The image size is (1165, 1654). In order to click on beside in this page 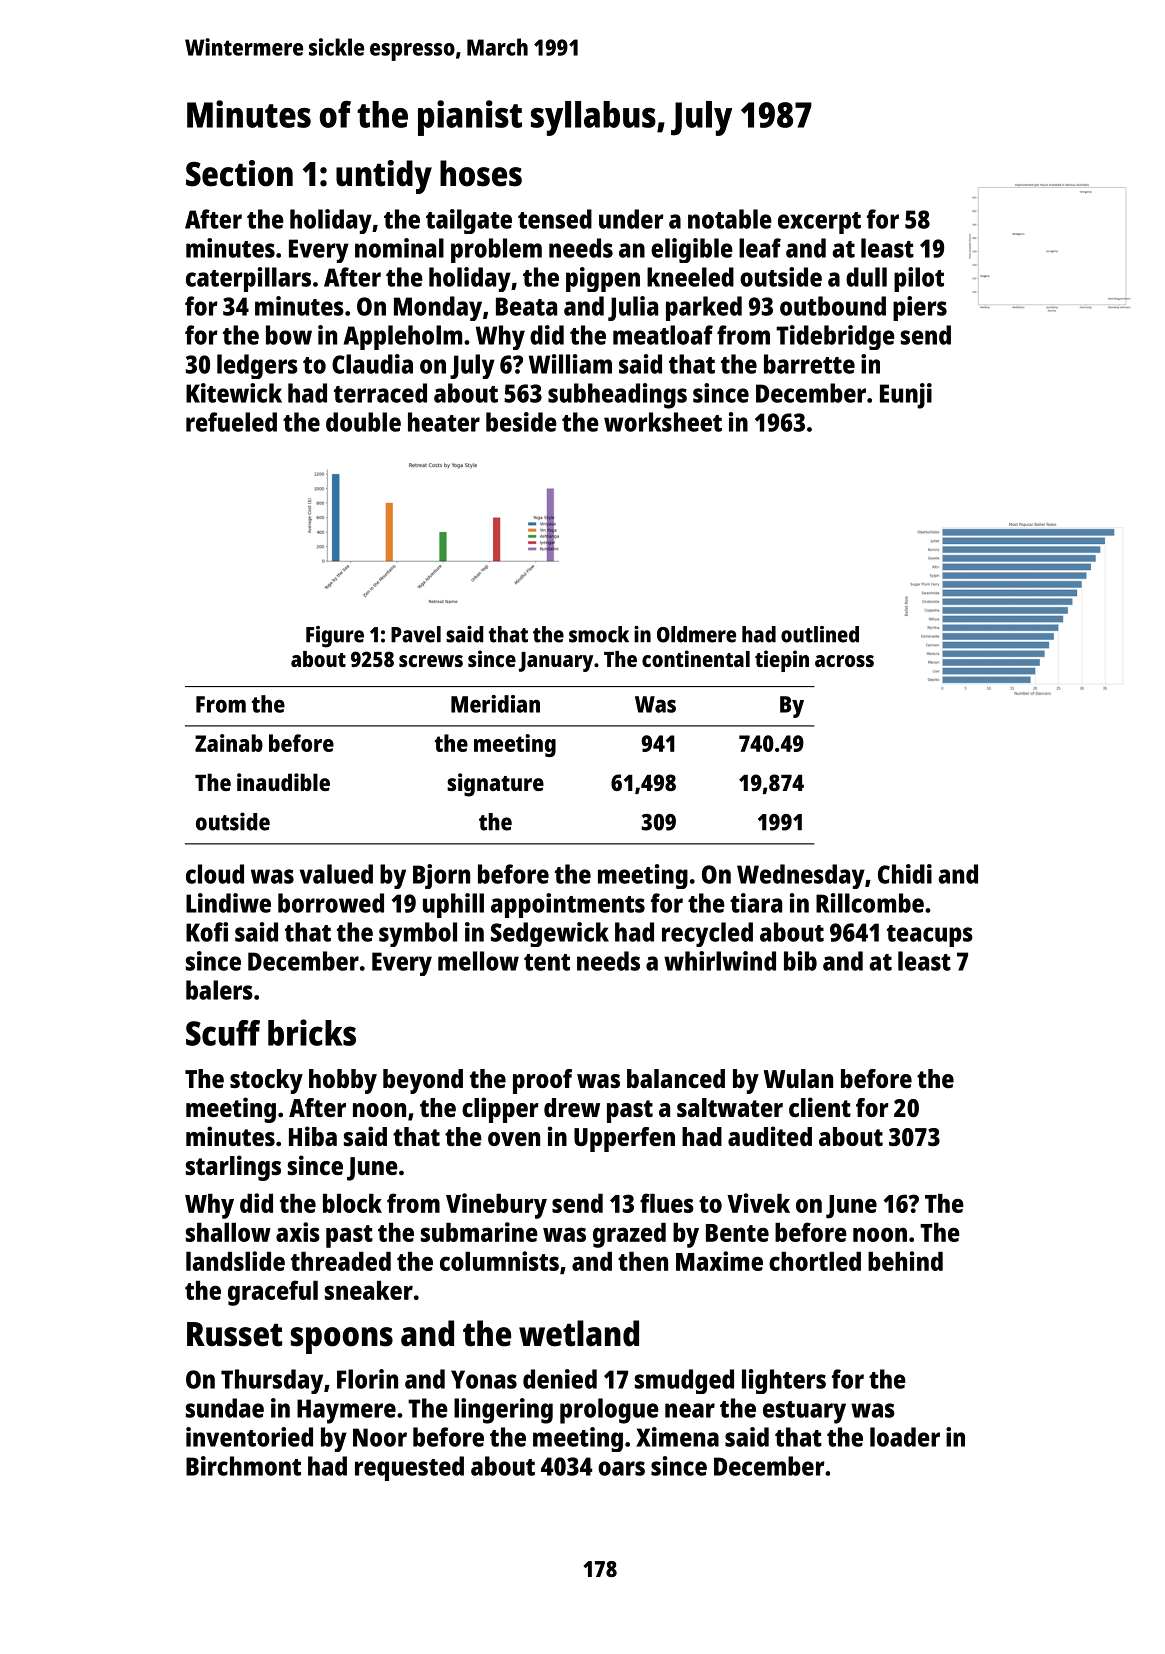, I will do `click(521, 422)`.
